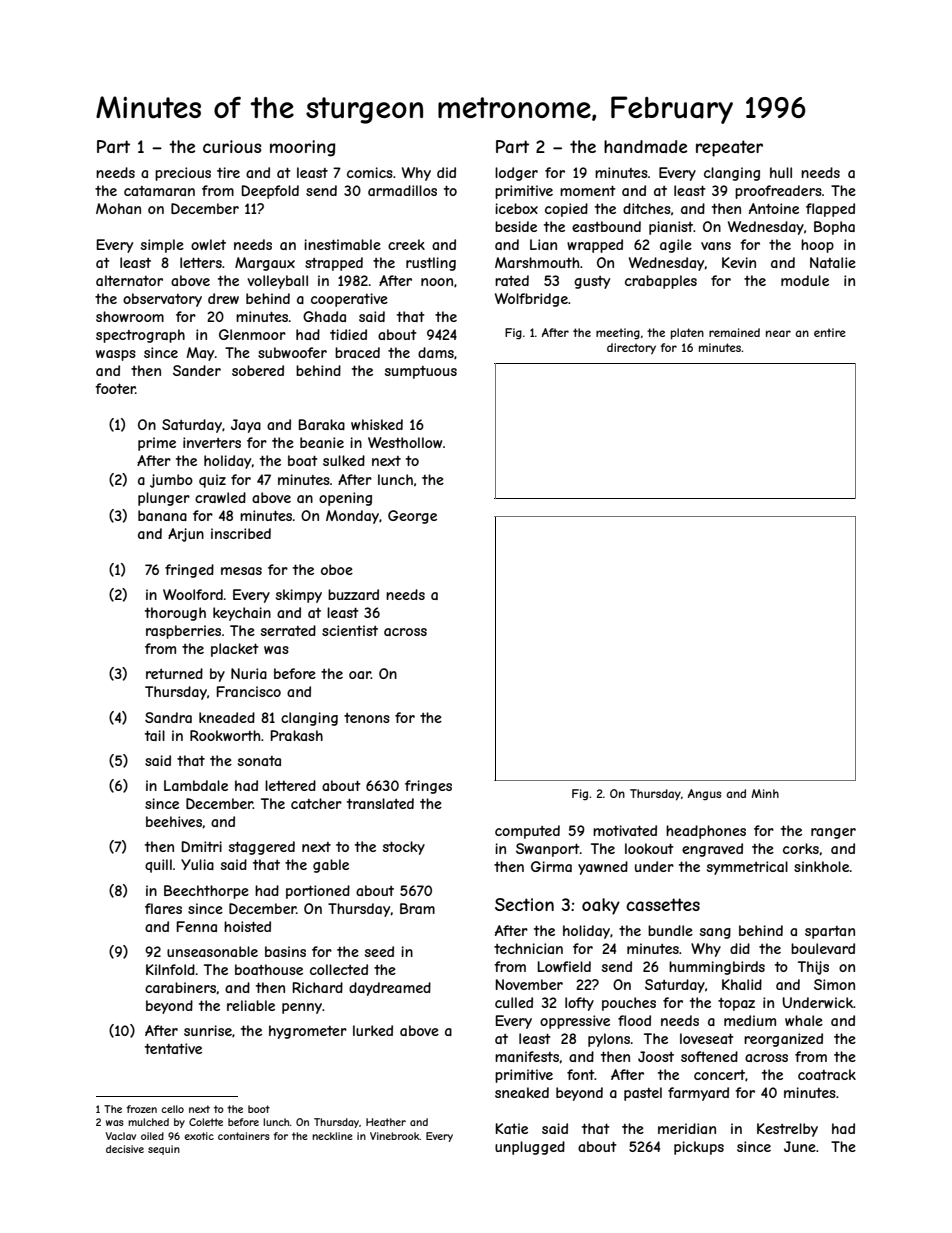 Image resolution: width=952 pixels, height=1233 pixels. I want to click on Angus, so click(704, 795).
